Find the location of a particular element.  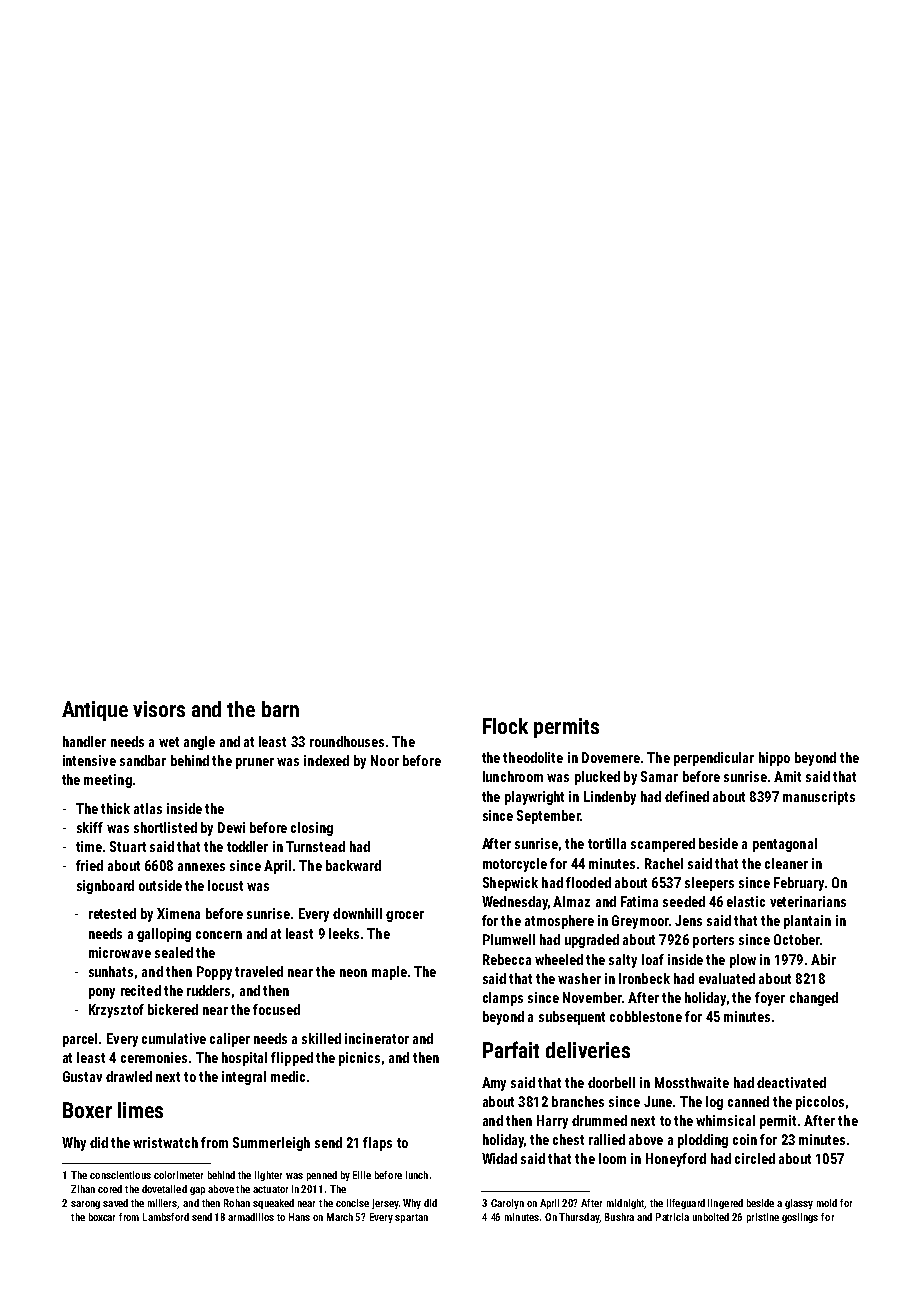

Abir is located at coordinates (823, 959).
